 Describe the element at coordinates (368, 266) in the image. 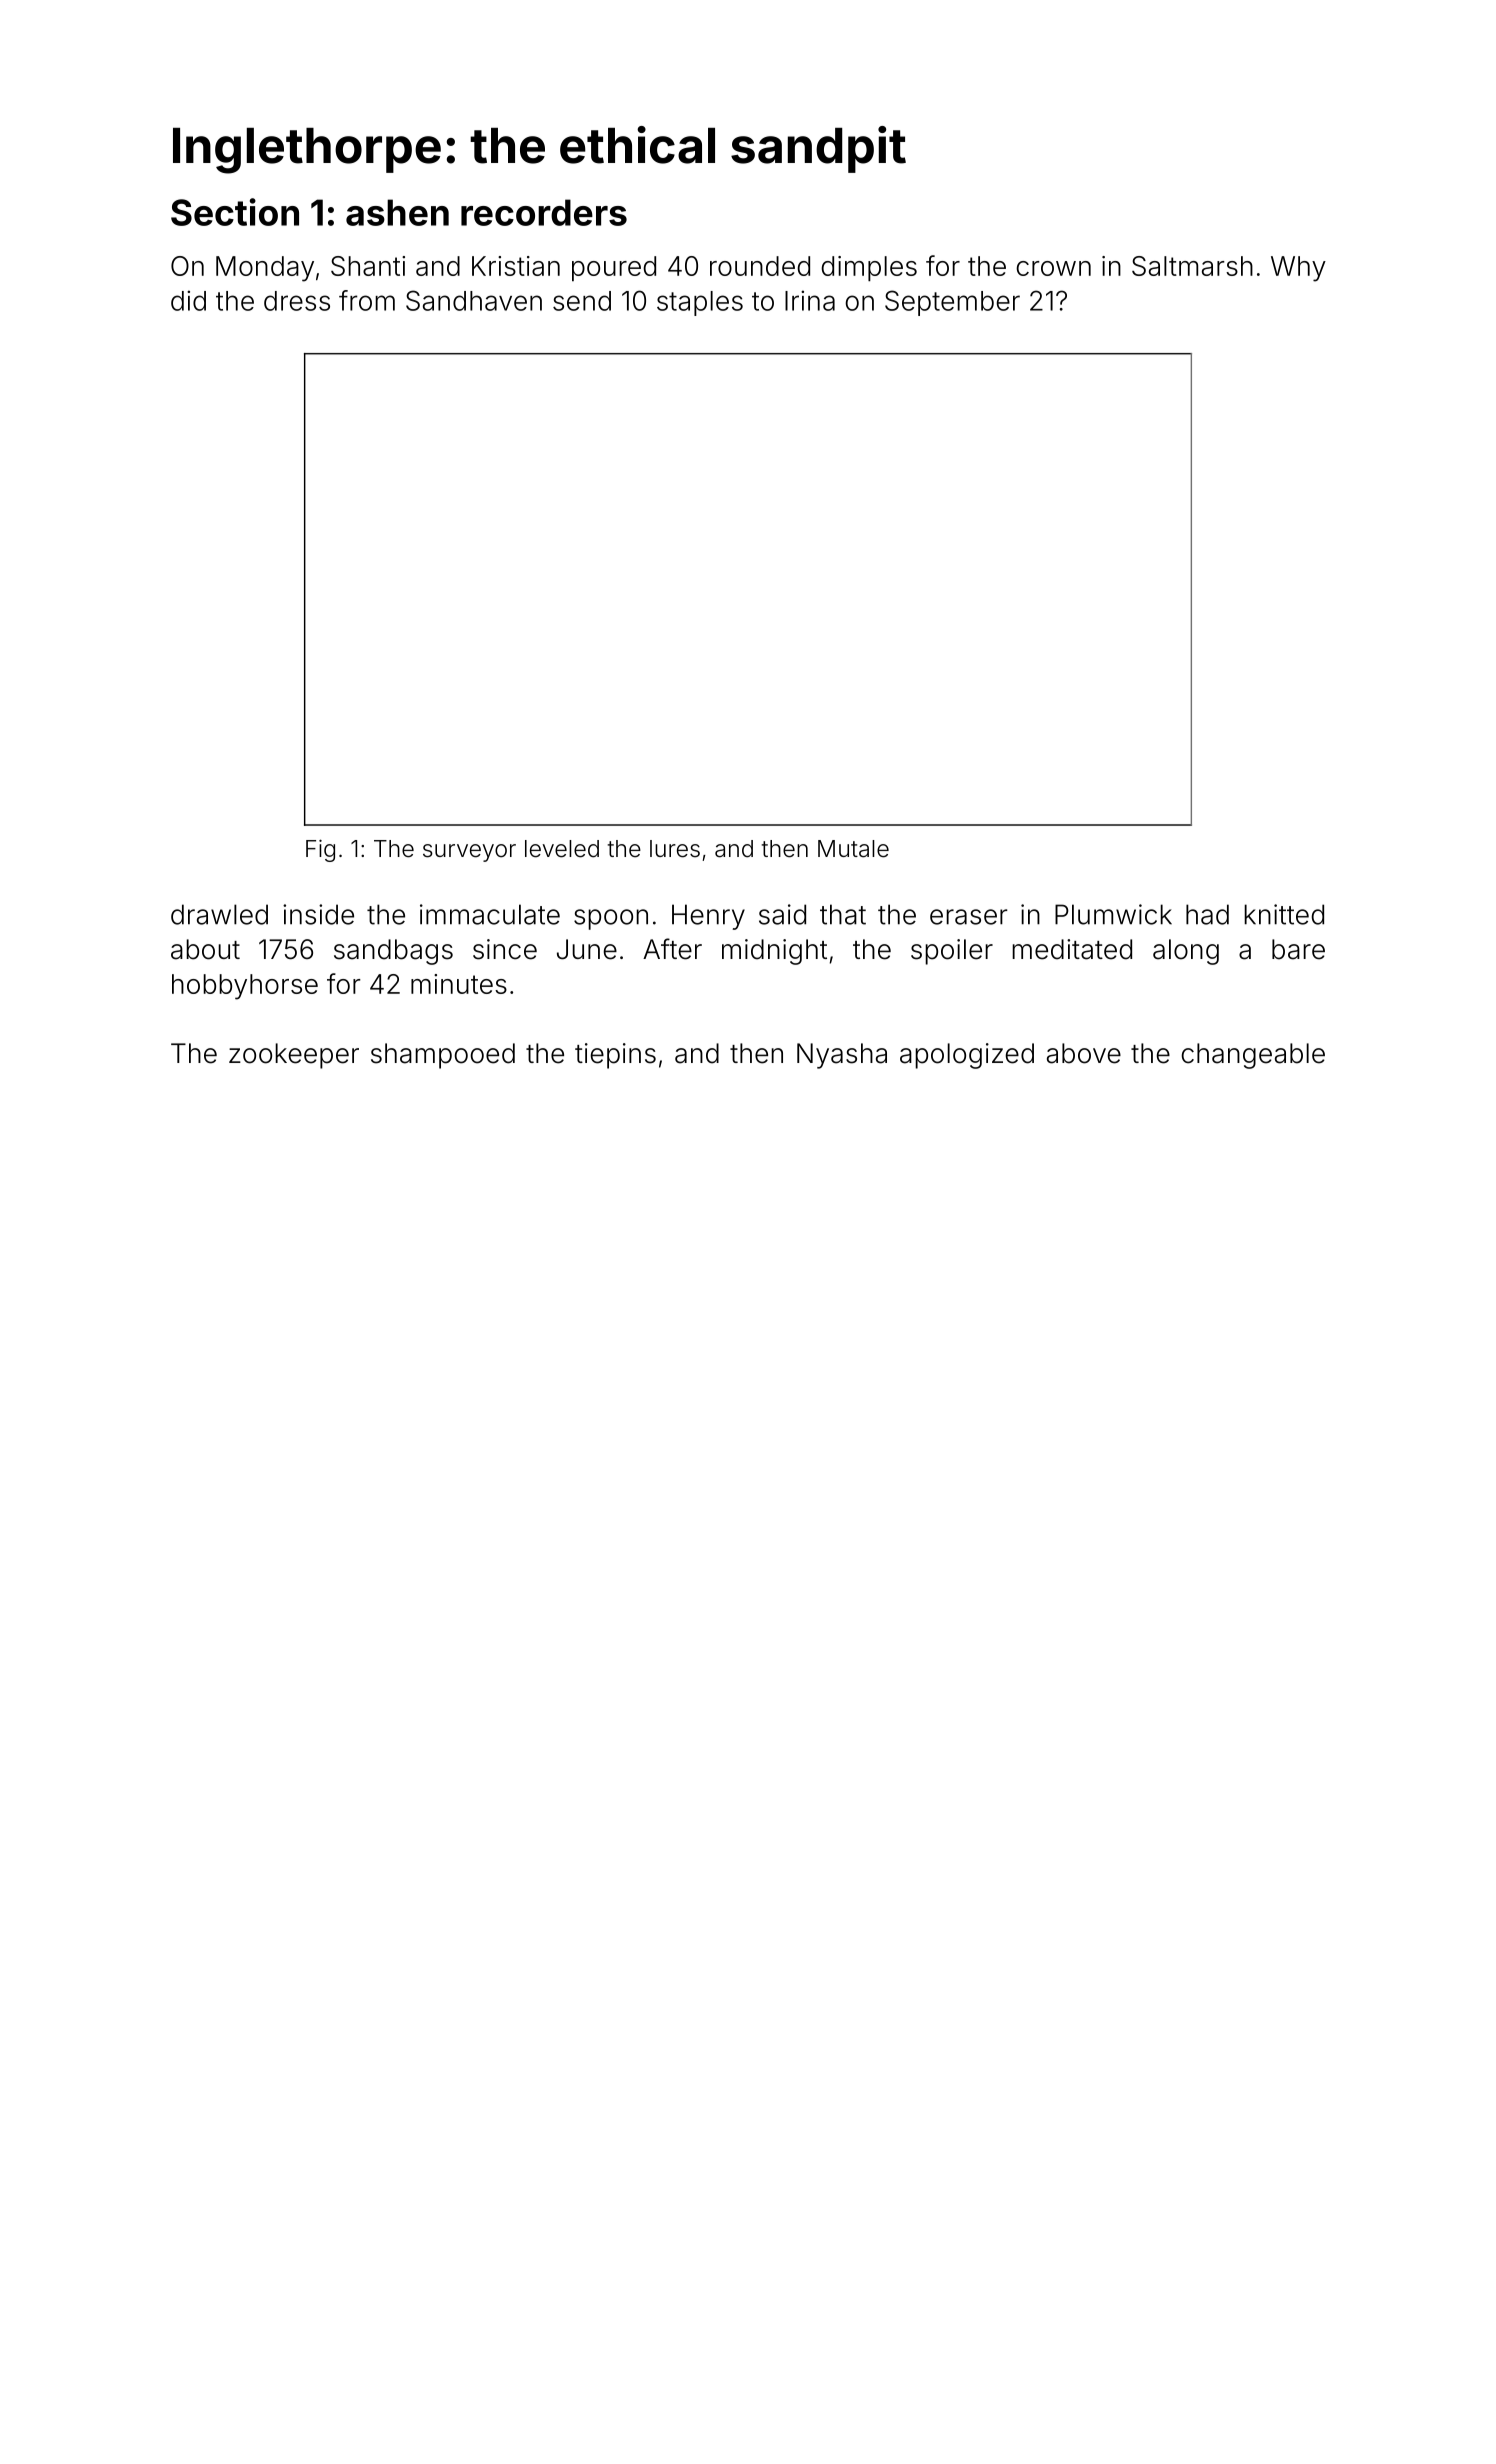

I see `Shanti` at that location.
